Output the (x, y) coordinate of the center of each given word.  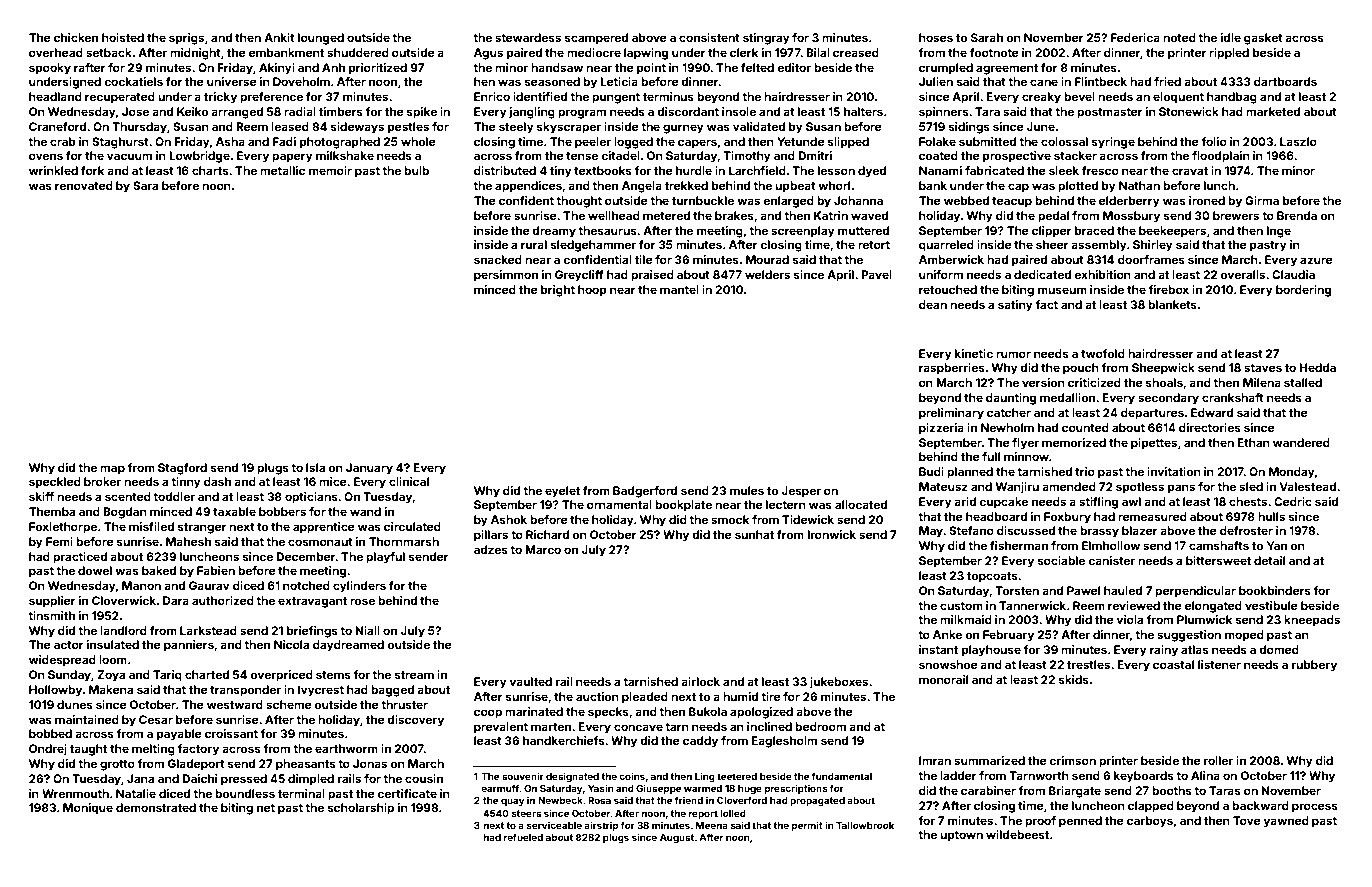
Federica (1135, 37)
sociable (1061, 560)
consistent (709, 37)
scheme (289, 704)
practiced (80, 558)
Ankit (279, 37)
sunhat (754, 534)
